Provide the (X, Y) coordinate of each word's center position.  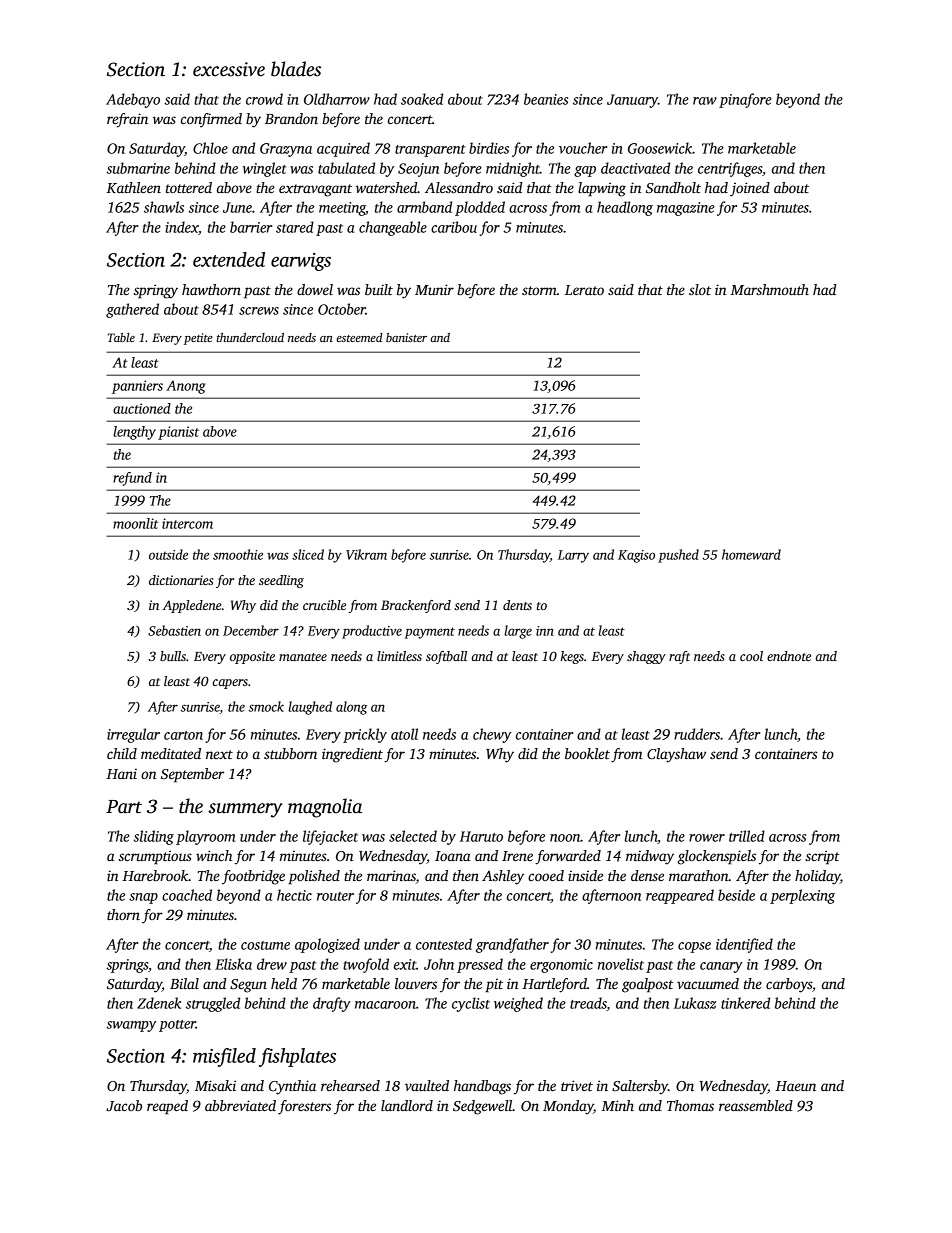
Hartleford (554, 985)
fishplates (297, 1057)
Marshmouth (770, 289)
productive (372, 632)
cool (751, 656)
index (181, 227)
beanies (546, 99)
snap (143, 898)
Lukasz (695, 1003)
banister (406, 337)
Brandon (291, 118)
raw (705, 101)
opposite (252, 657)
